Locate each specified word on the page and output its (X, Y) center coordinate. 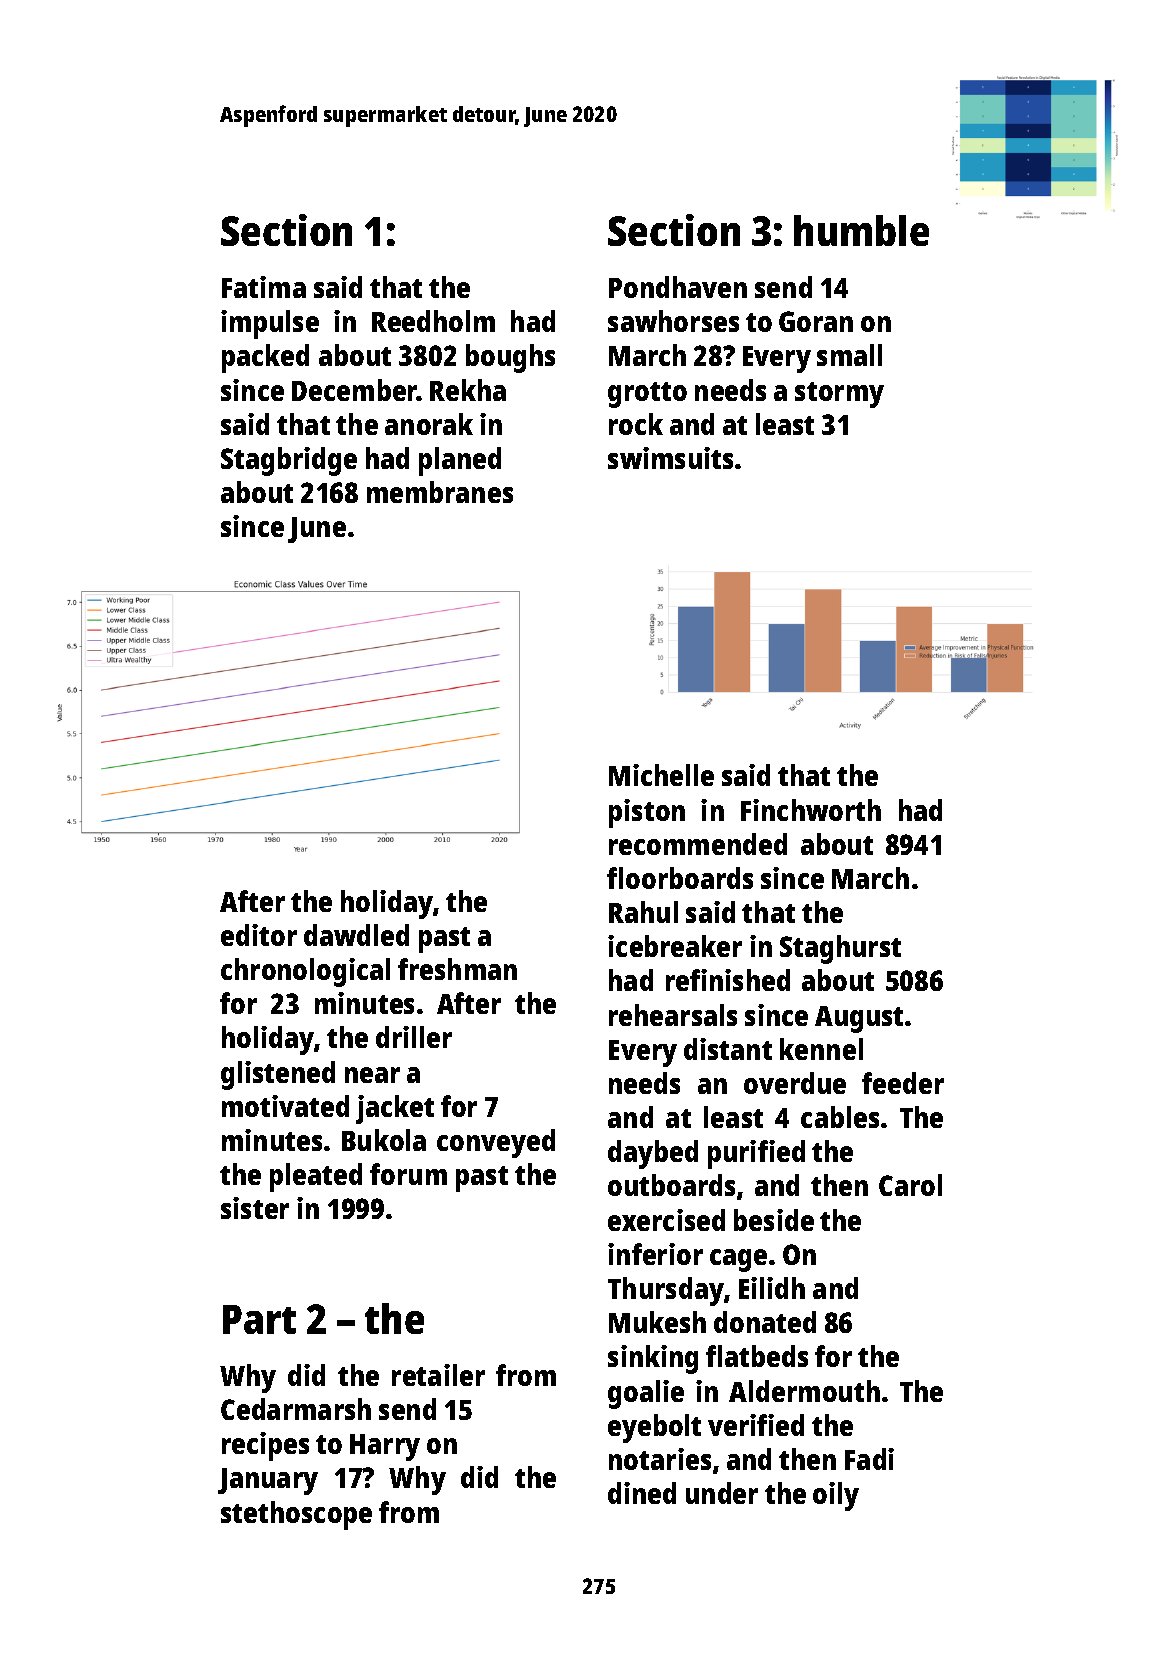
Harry (385, 1447)
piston (647, 813)
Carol (910, 1185)
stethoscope (296, 1515)
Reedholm (433, 321)
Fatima (264, 287)
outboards (671, 1185)
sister (255, 1208)
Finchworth (811, 810)
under (722, 1493)
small (849, 355)
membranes (440, 492)
